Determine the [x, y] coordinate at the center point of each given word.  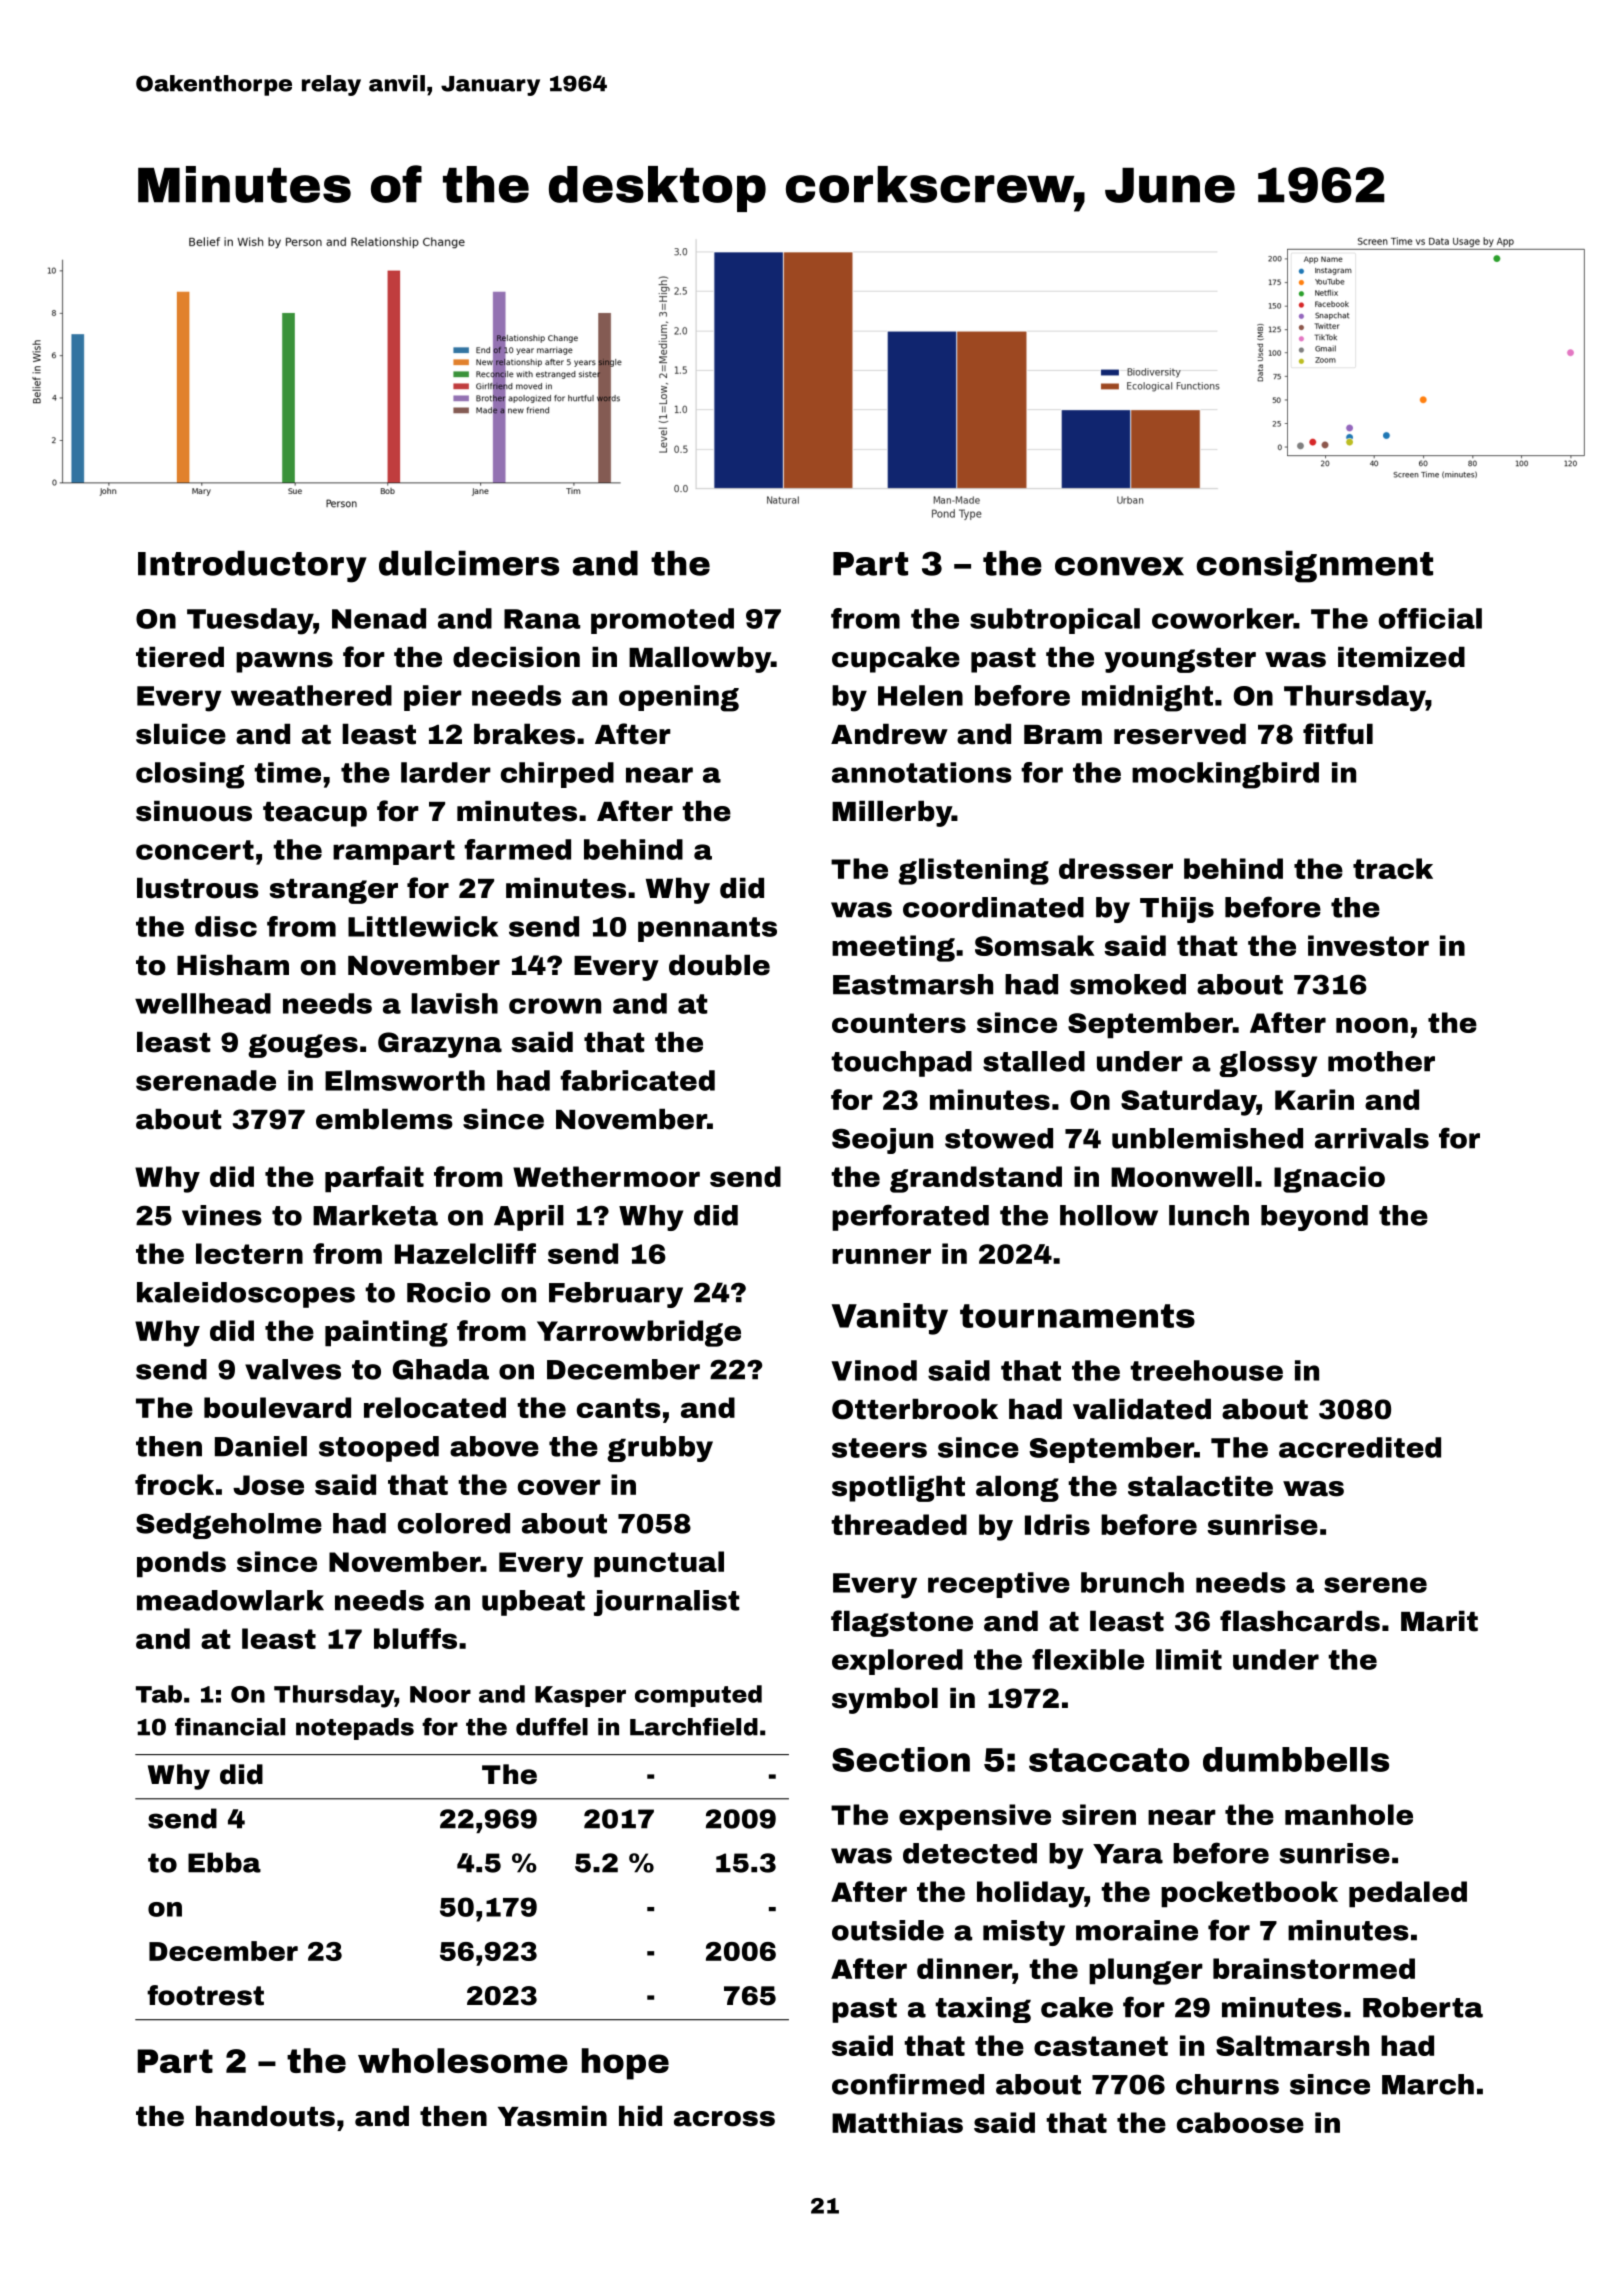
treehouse [1206, 1370]
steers [879, 1448]
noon [1372, 1025]
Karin [1314, 1099]
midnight [1147, 698]
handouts [265, 2116]
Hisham [233, 965]
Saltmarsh [1292, 2045]
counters [899, 1023]
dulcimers [469, 563]
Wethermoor [606, 1176]
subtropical [1055, 621]
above [494, 1446]
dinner [964, 1968]
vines [222, 1215]
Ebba [224, 1862]
